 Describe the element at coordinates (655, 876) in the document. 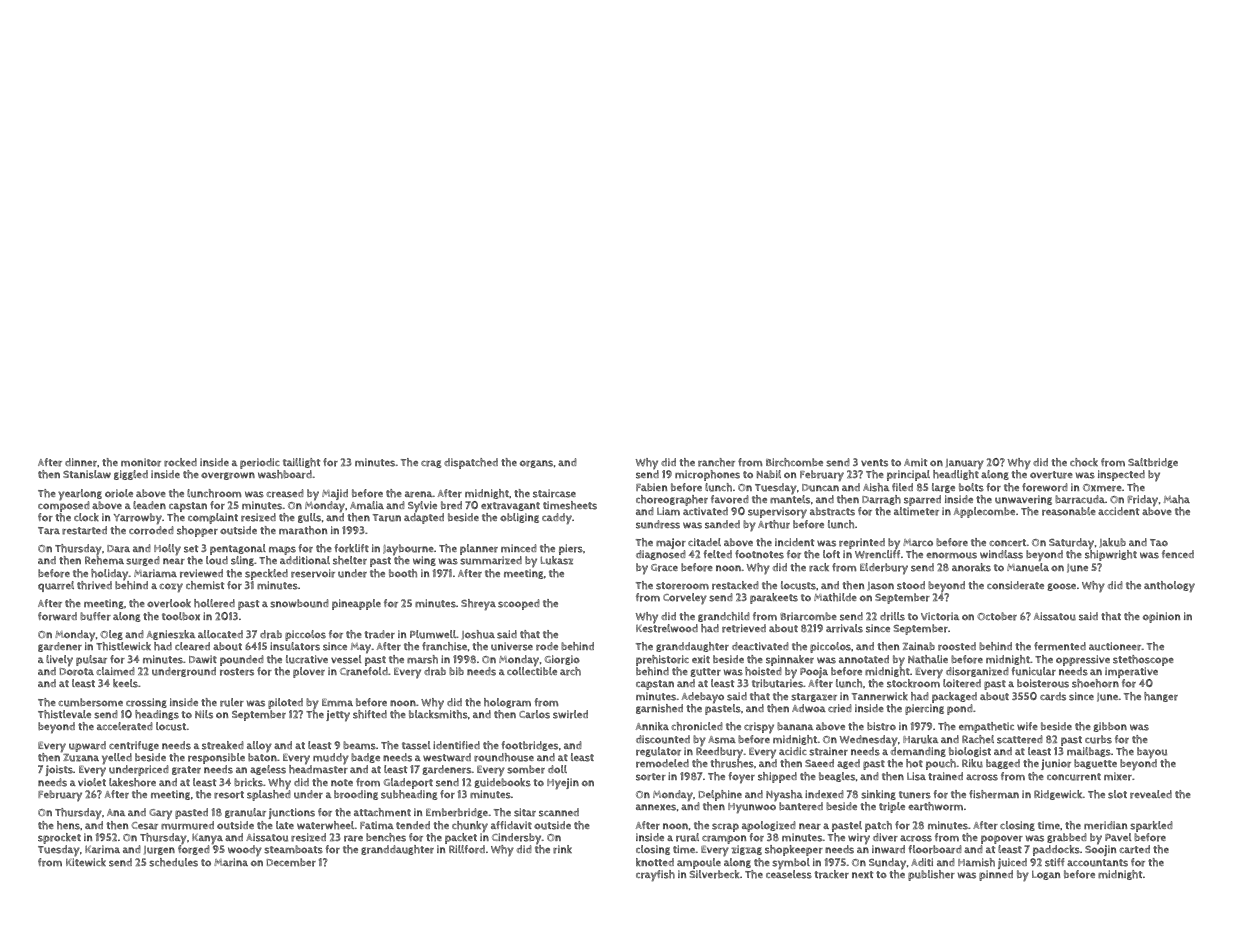

I see `crayfish` at that location.
